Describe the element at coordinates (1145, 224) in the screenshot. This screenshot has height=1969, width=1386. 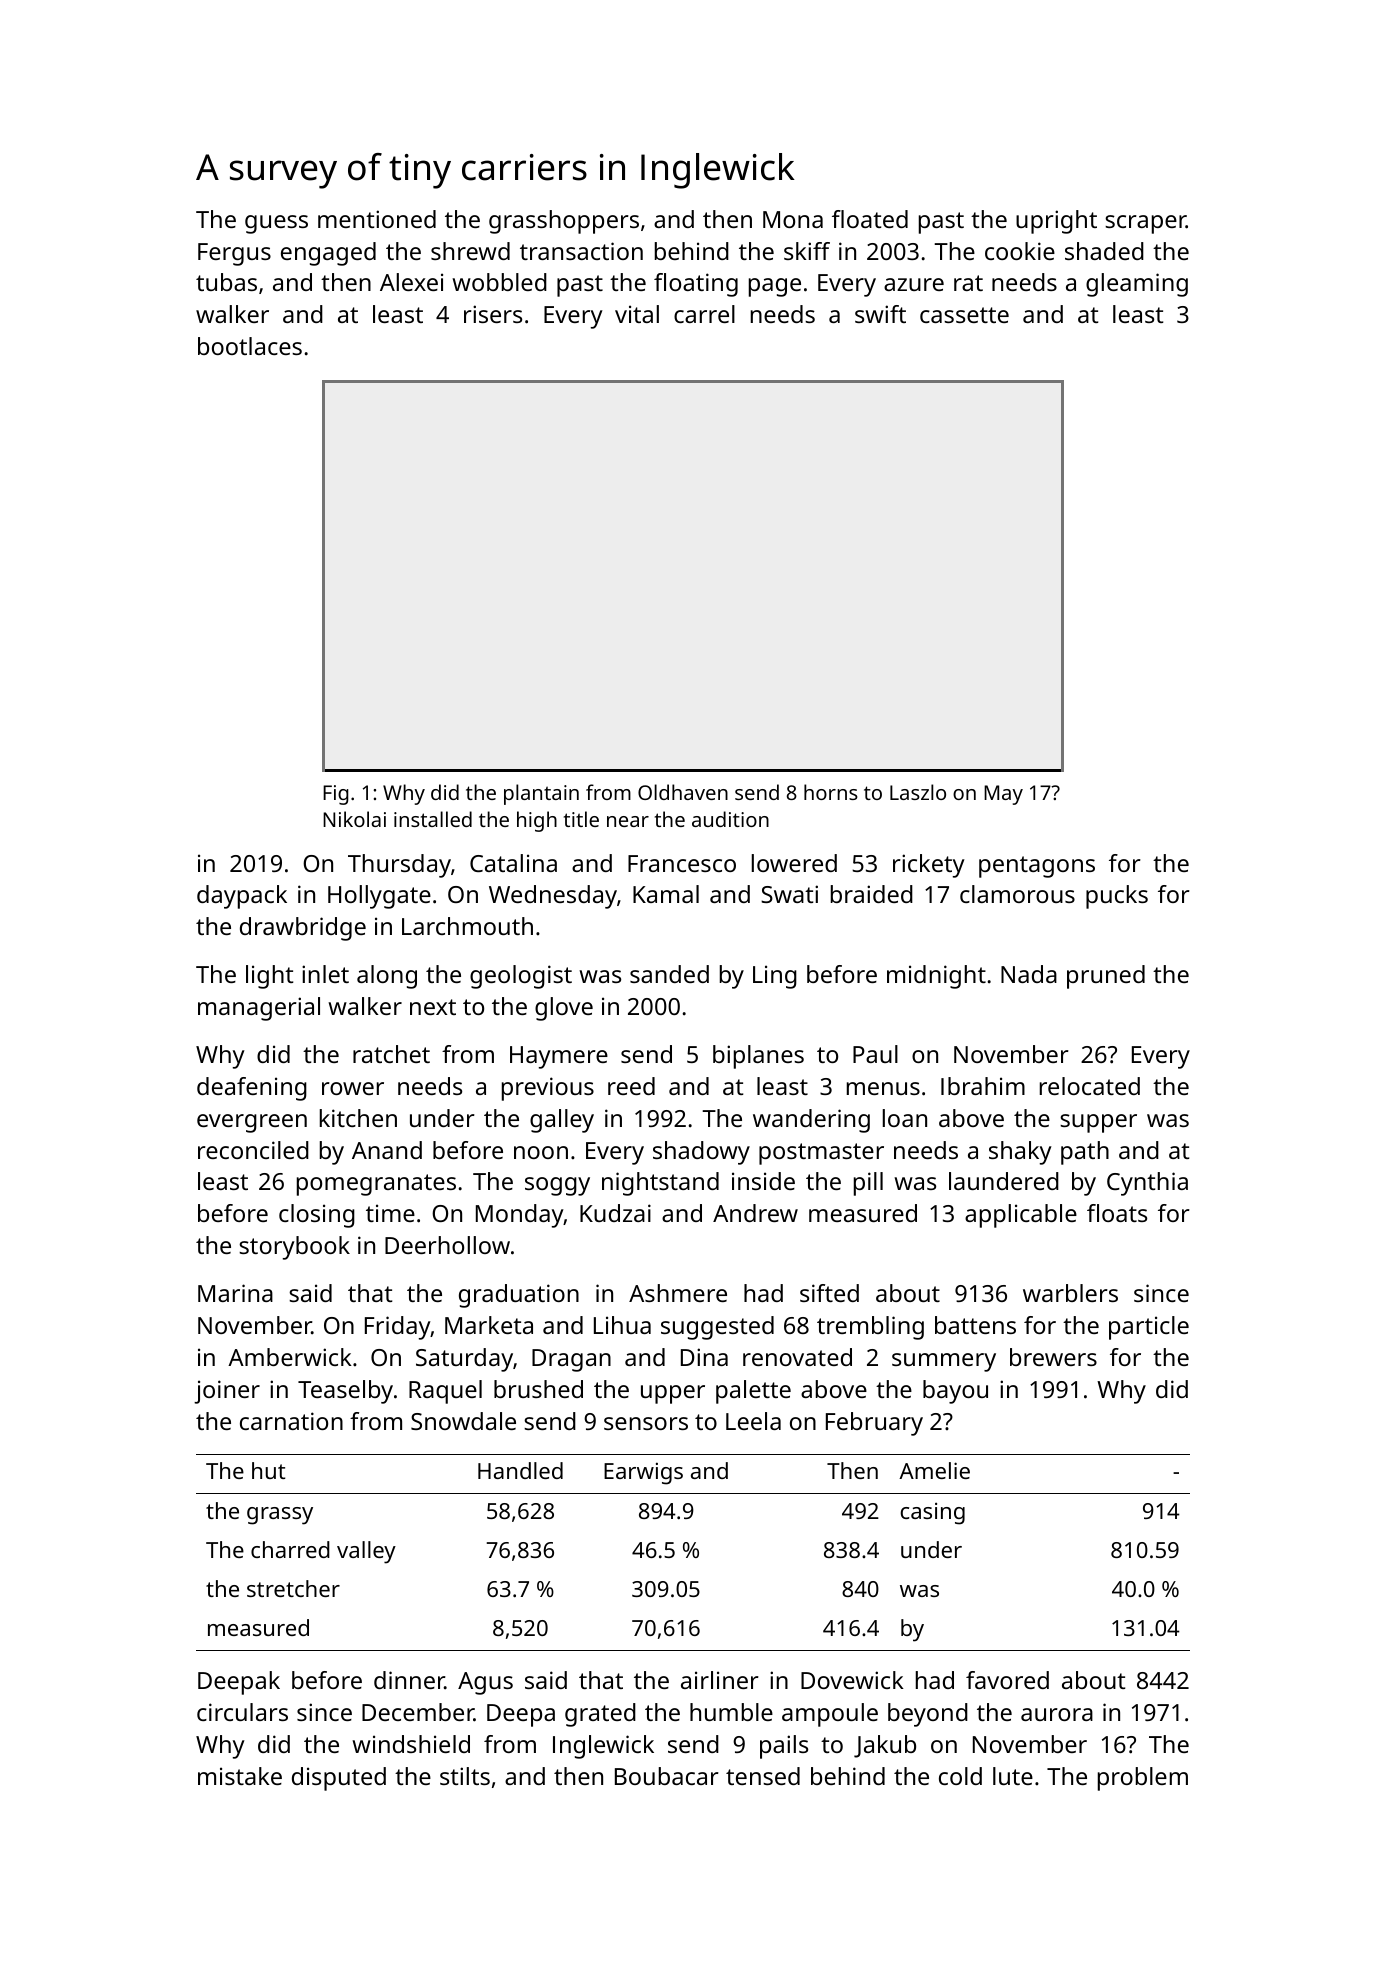
I see `scraper` at that location.
